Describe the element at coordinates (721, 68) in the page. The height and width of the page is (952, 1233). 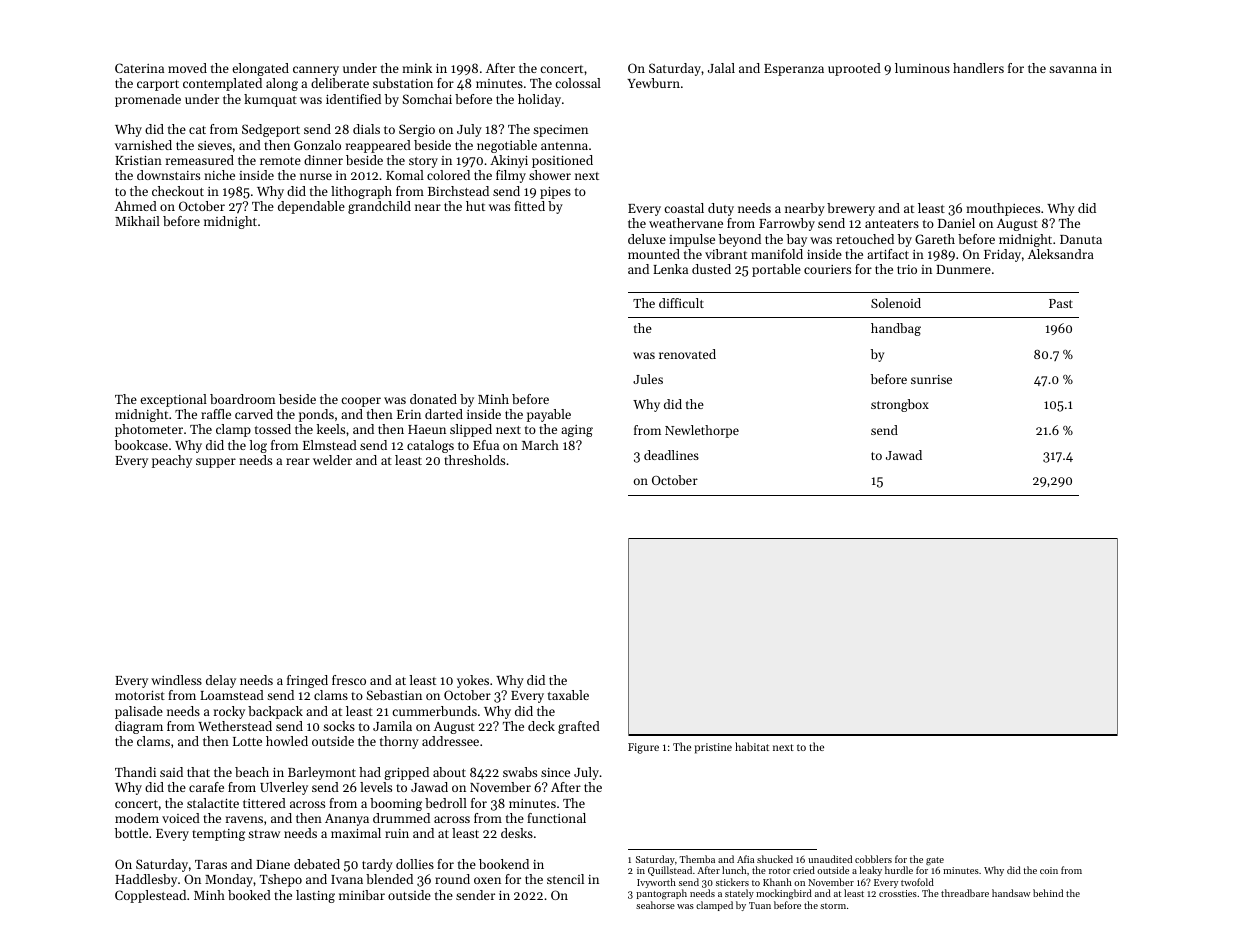
I see `Jalal` at that location.
